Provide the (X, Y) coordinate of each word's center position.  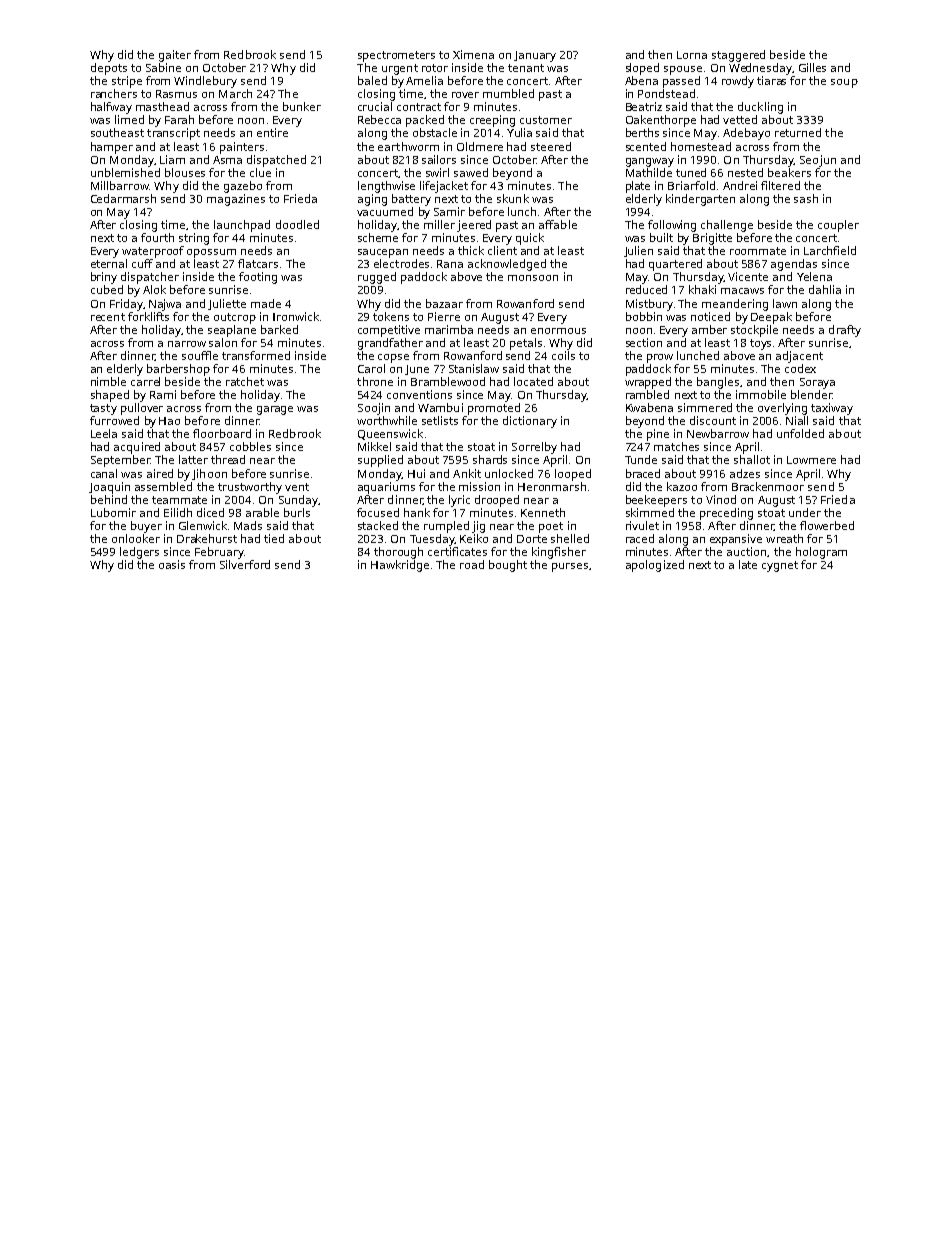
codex (800, 368)
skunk (513, 198)
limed (129, 119)
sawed (471, 172)
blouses (185, 172)
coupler (838, 226)
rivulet (642, 525)
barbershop (178, 370)
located (533, 381)
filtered (780, 185)
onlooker (136, 538)
